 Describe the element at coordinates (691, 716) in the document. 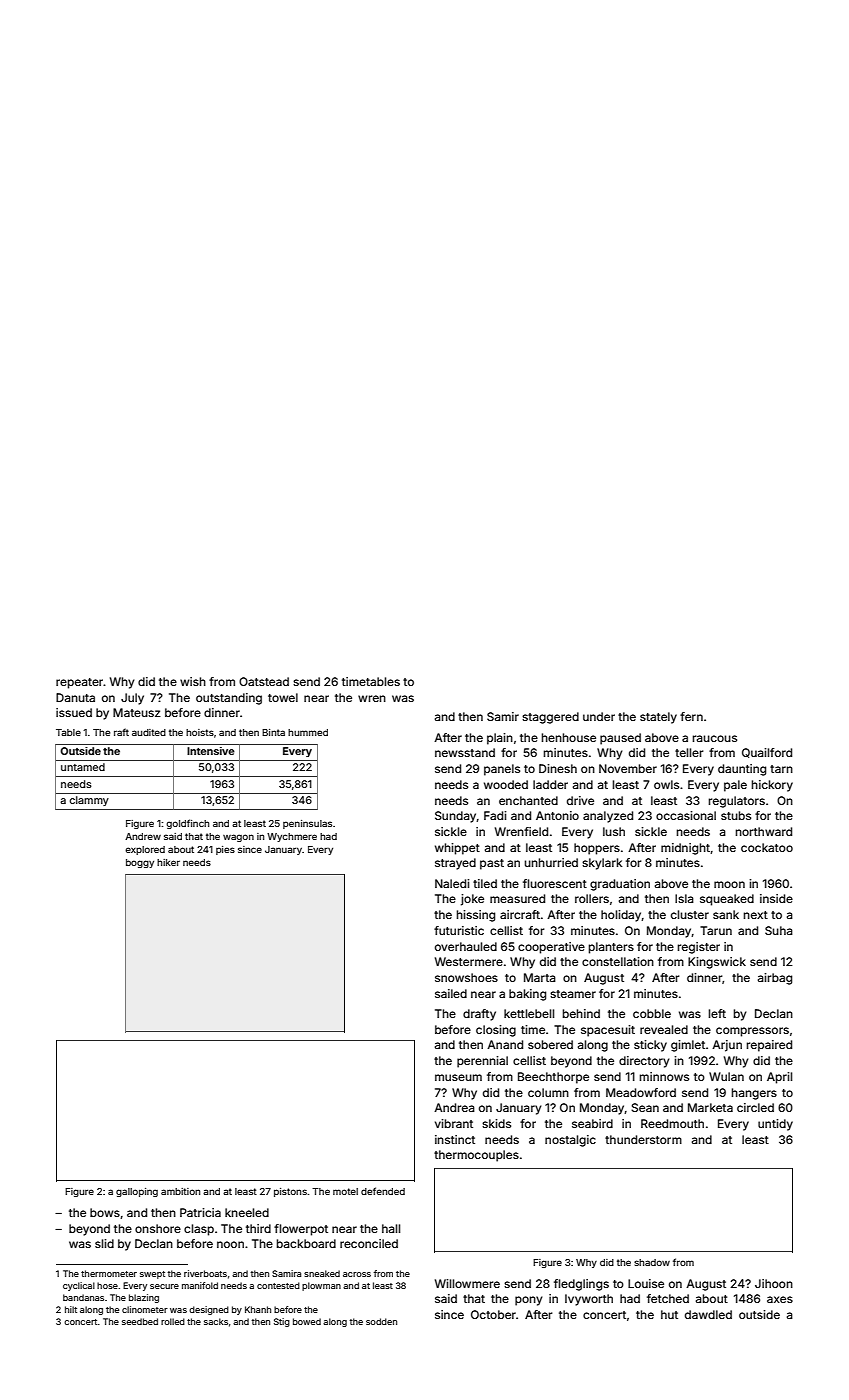

I see `fern` at that location.
